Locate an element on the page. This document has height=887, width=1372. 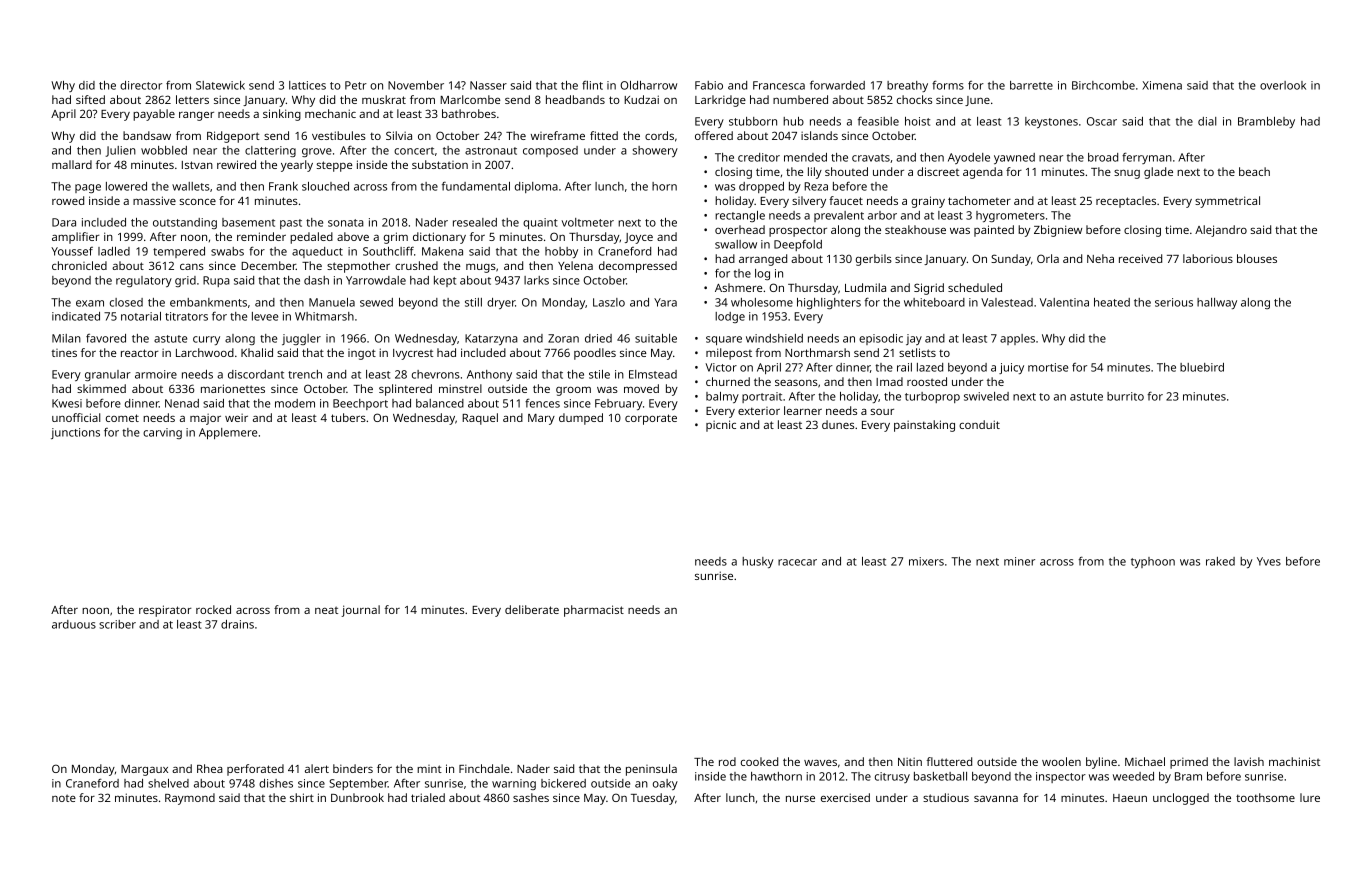
Yves is located at coordinates (1269, 561).
